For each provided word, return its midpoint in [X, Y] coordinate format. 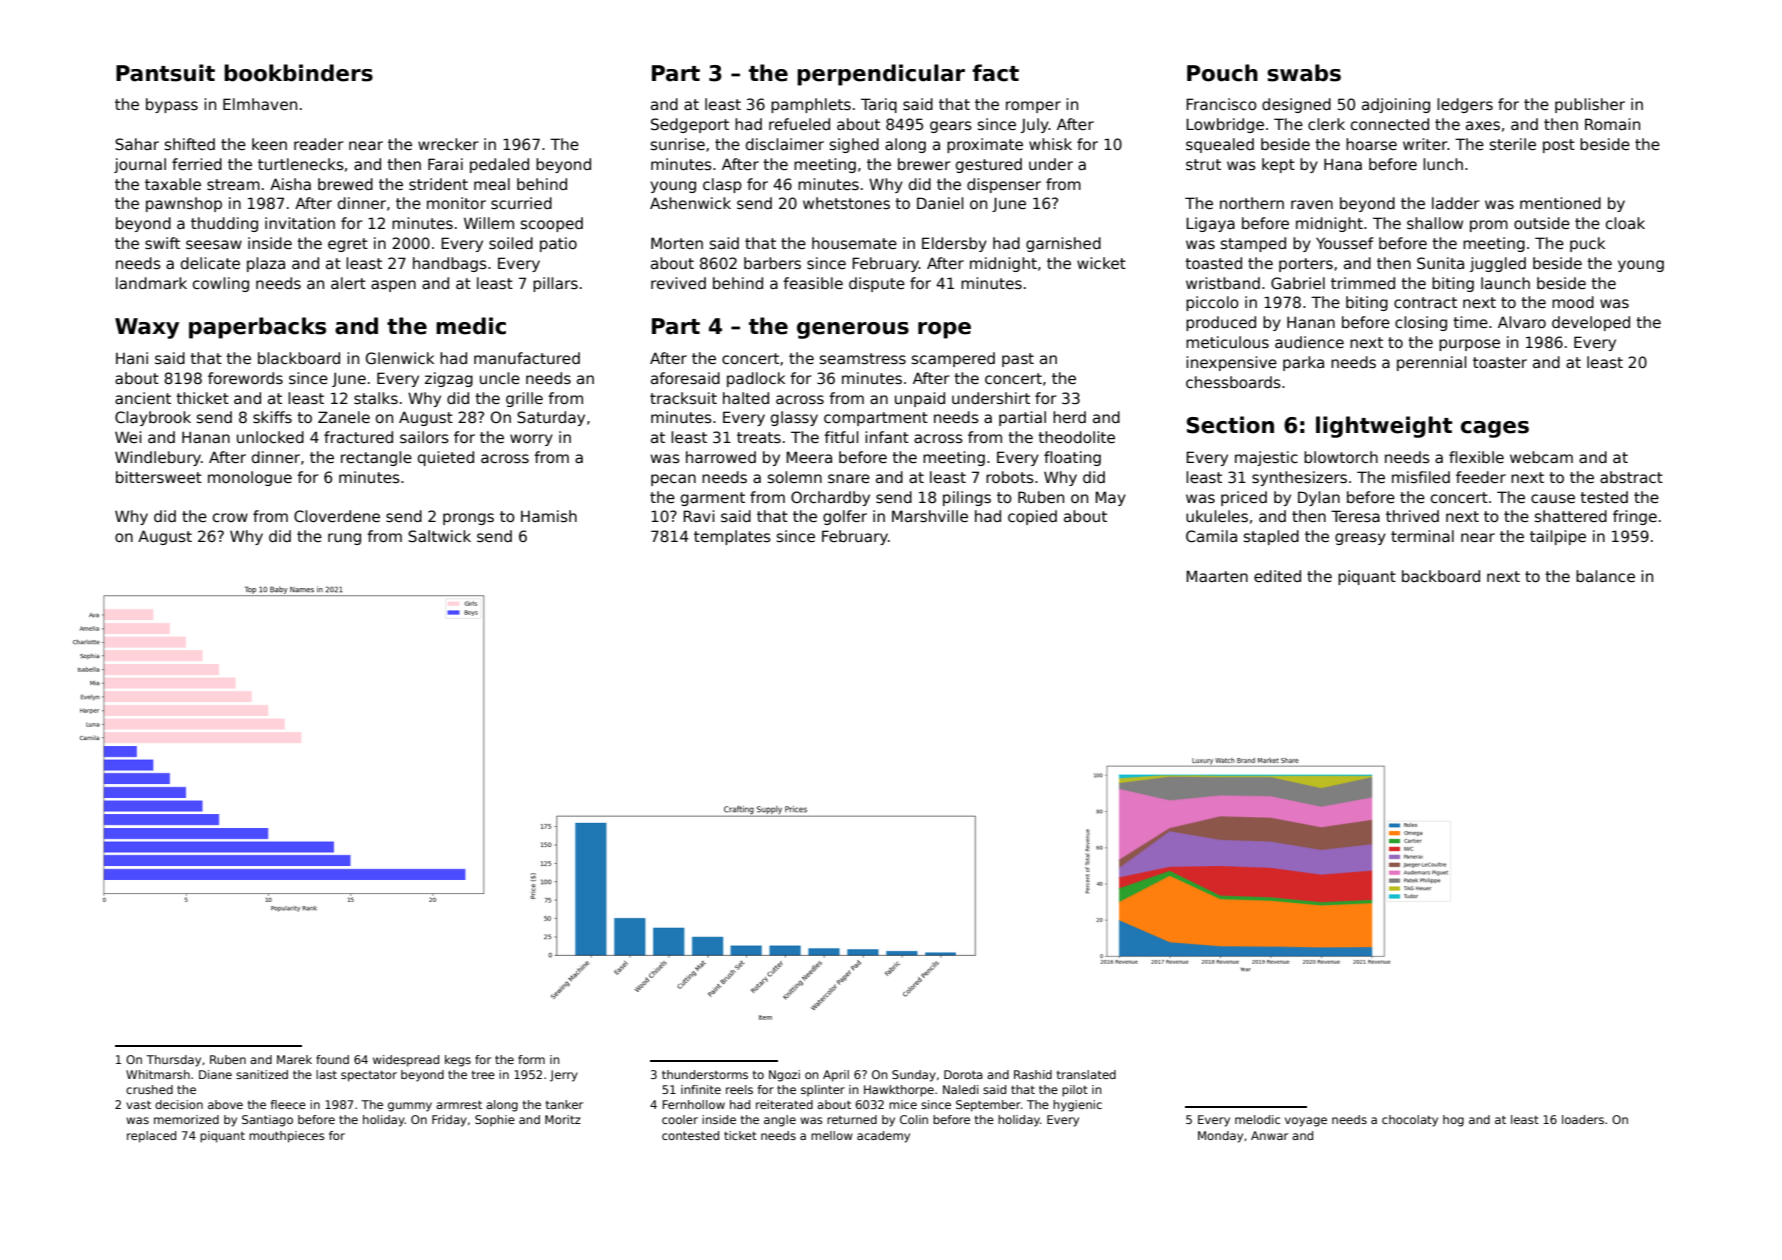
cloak [1625, 223]
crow [230, 517]
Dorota [963, 1074]
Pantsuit [165, 73]
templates [732, 537]
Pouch [1222, 73]
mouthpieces [287, 1137]
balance [1605, 576]
